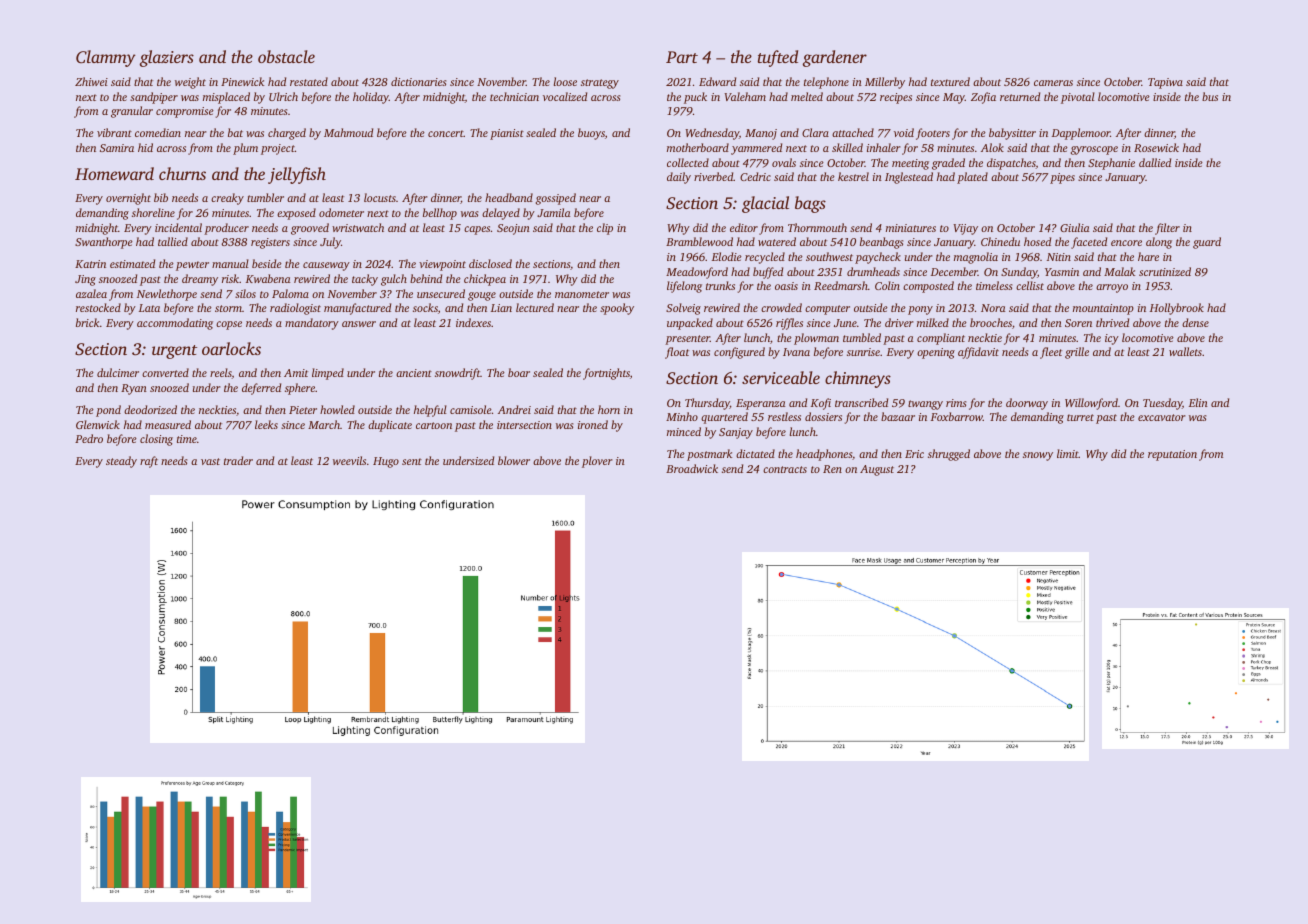 Image resolution: width=1308 pixels, height=924 pixels. What do you see at coordinates (178, 227) in the screenshot?
I see `incidental` at bounding box center [178, 227].
